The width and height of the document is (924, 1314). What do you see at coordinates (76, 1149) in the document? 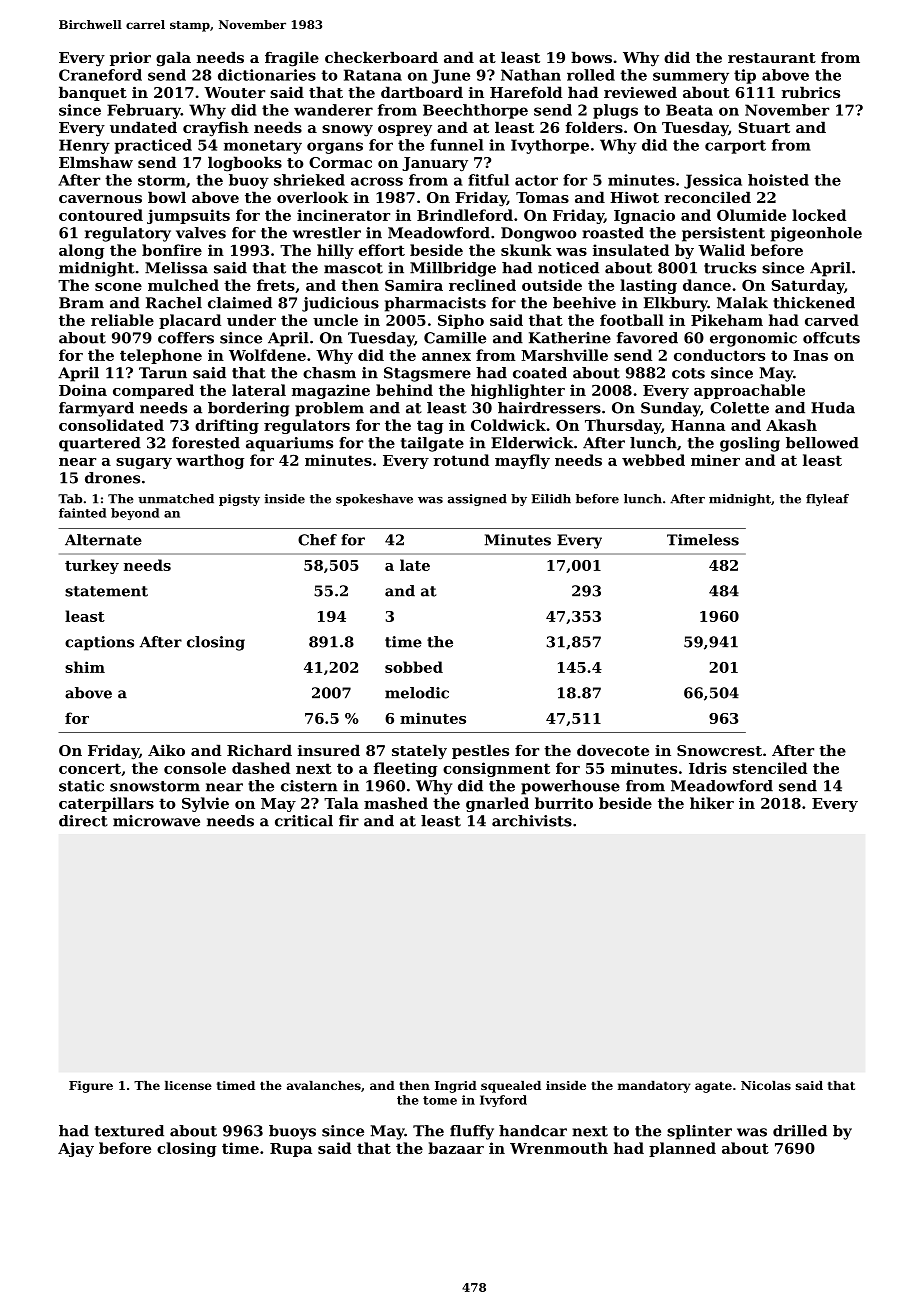
I see `Ajay` at bounding box center [76, 1149].
